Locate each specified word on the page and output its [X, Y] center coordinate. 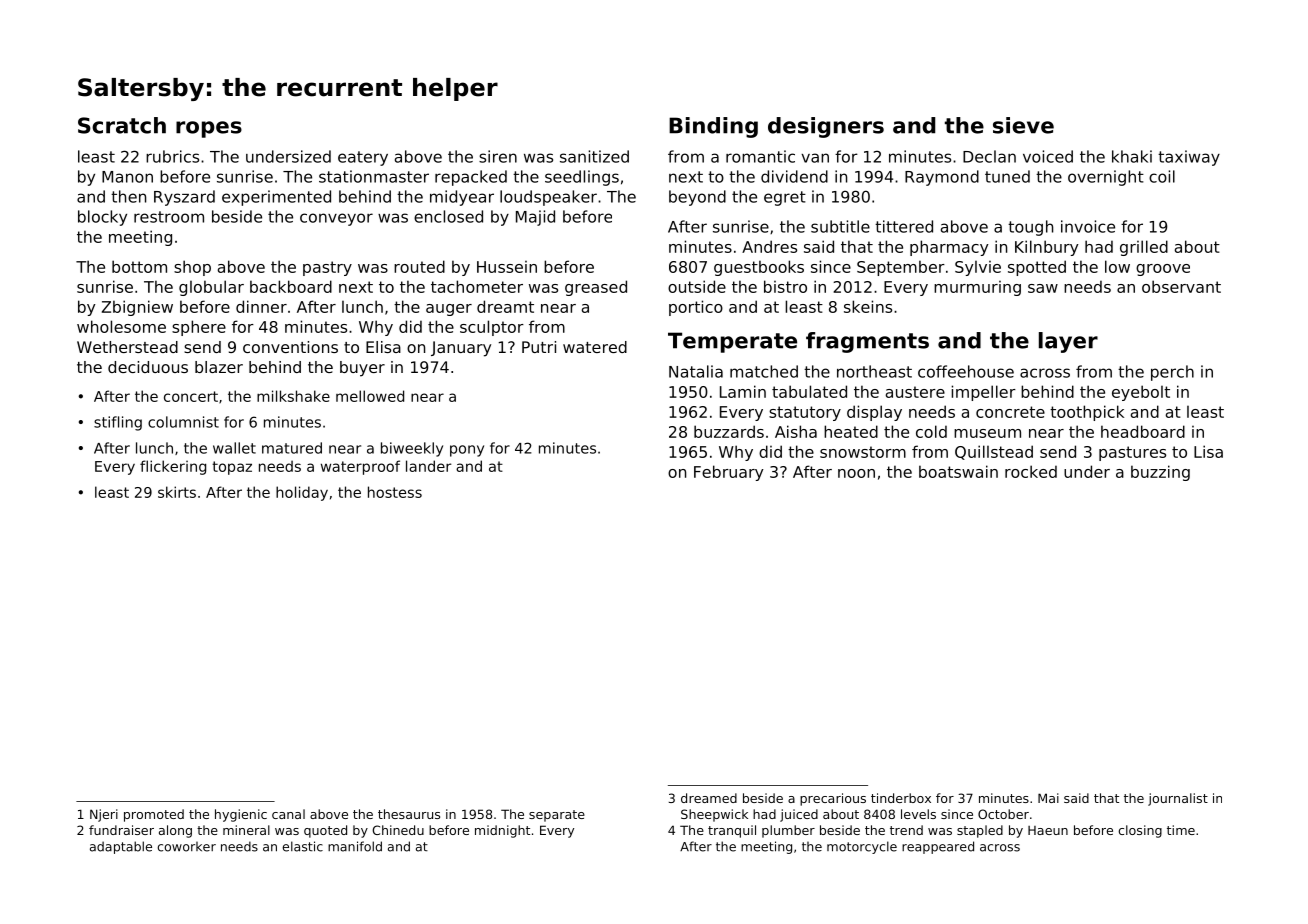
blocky [102, 218]
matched [764, 371]
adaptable [121, 847]
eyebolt [1141, 393]
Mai [1048, 798]
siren [498, 156]
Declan [989, 156]
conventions [290, 347]
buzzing [1160, 473]
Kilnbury [1046, 248]
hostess [395, 492]
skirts [177, 492]
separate [557, 816]
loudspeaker [548, 198]
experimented [276, 198]
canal [288, 814]
